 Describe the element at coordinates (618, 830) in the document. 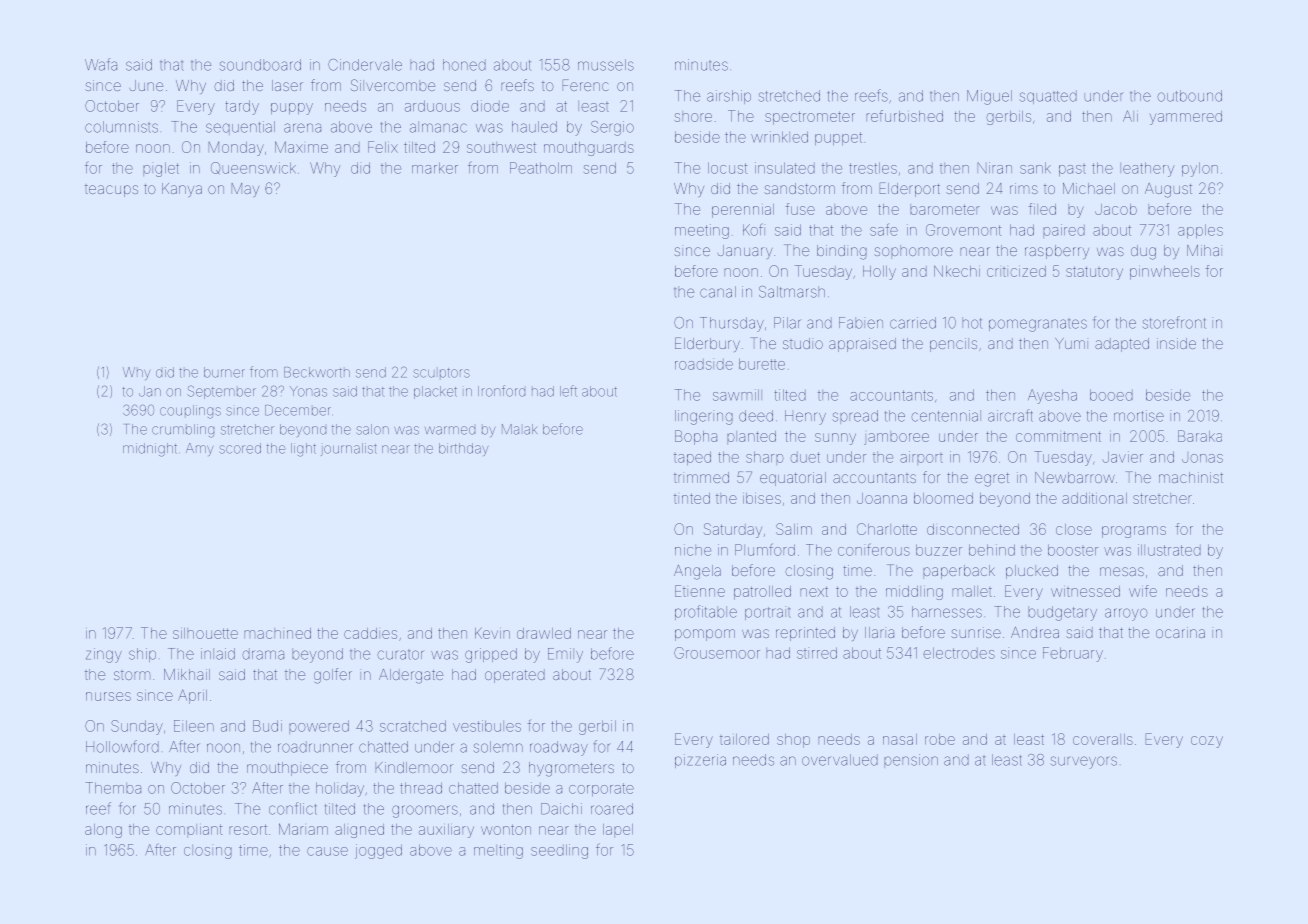

I see `lapel` at that location.
